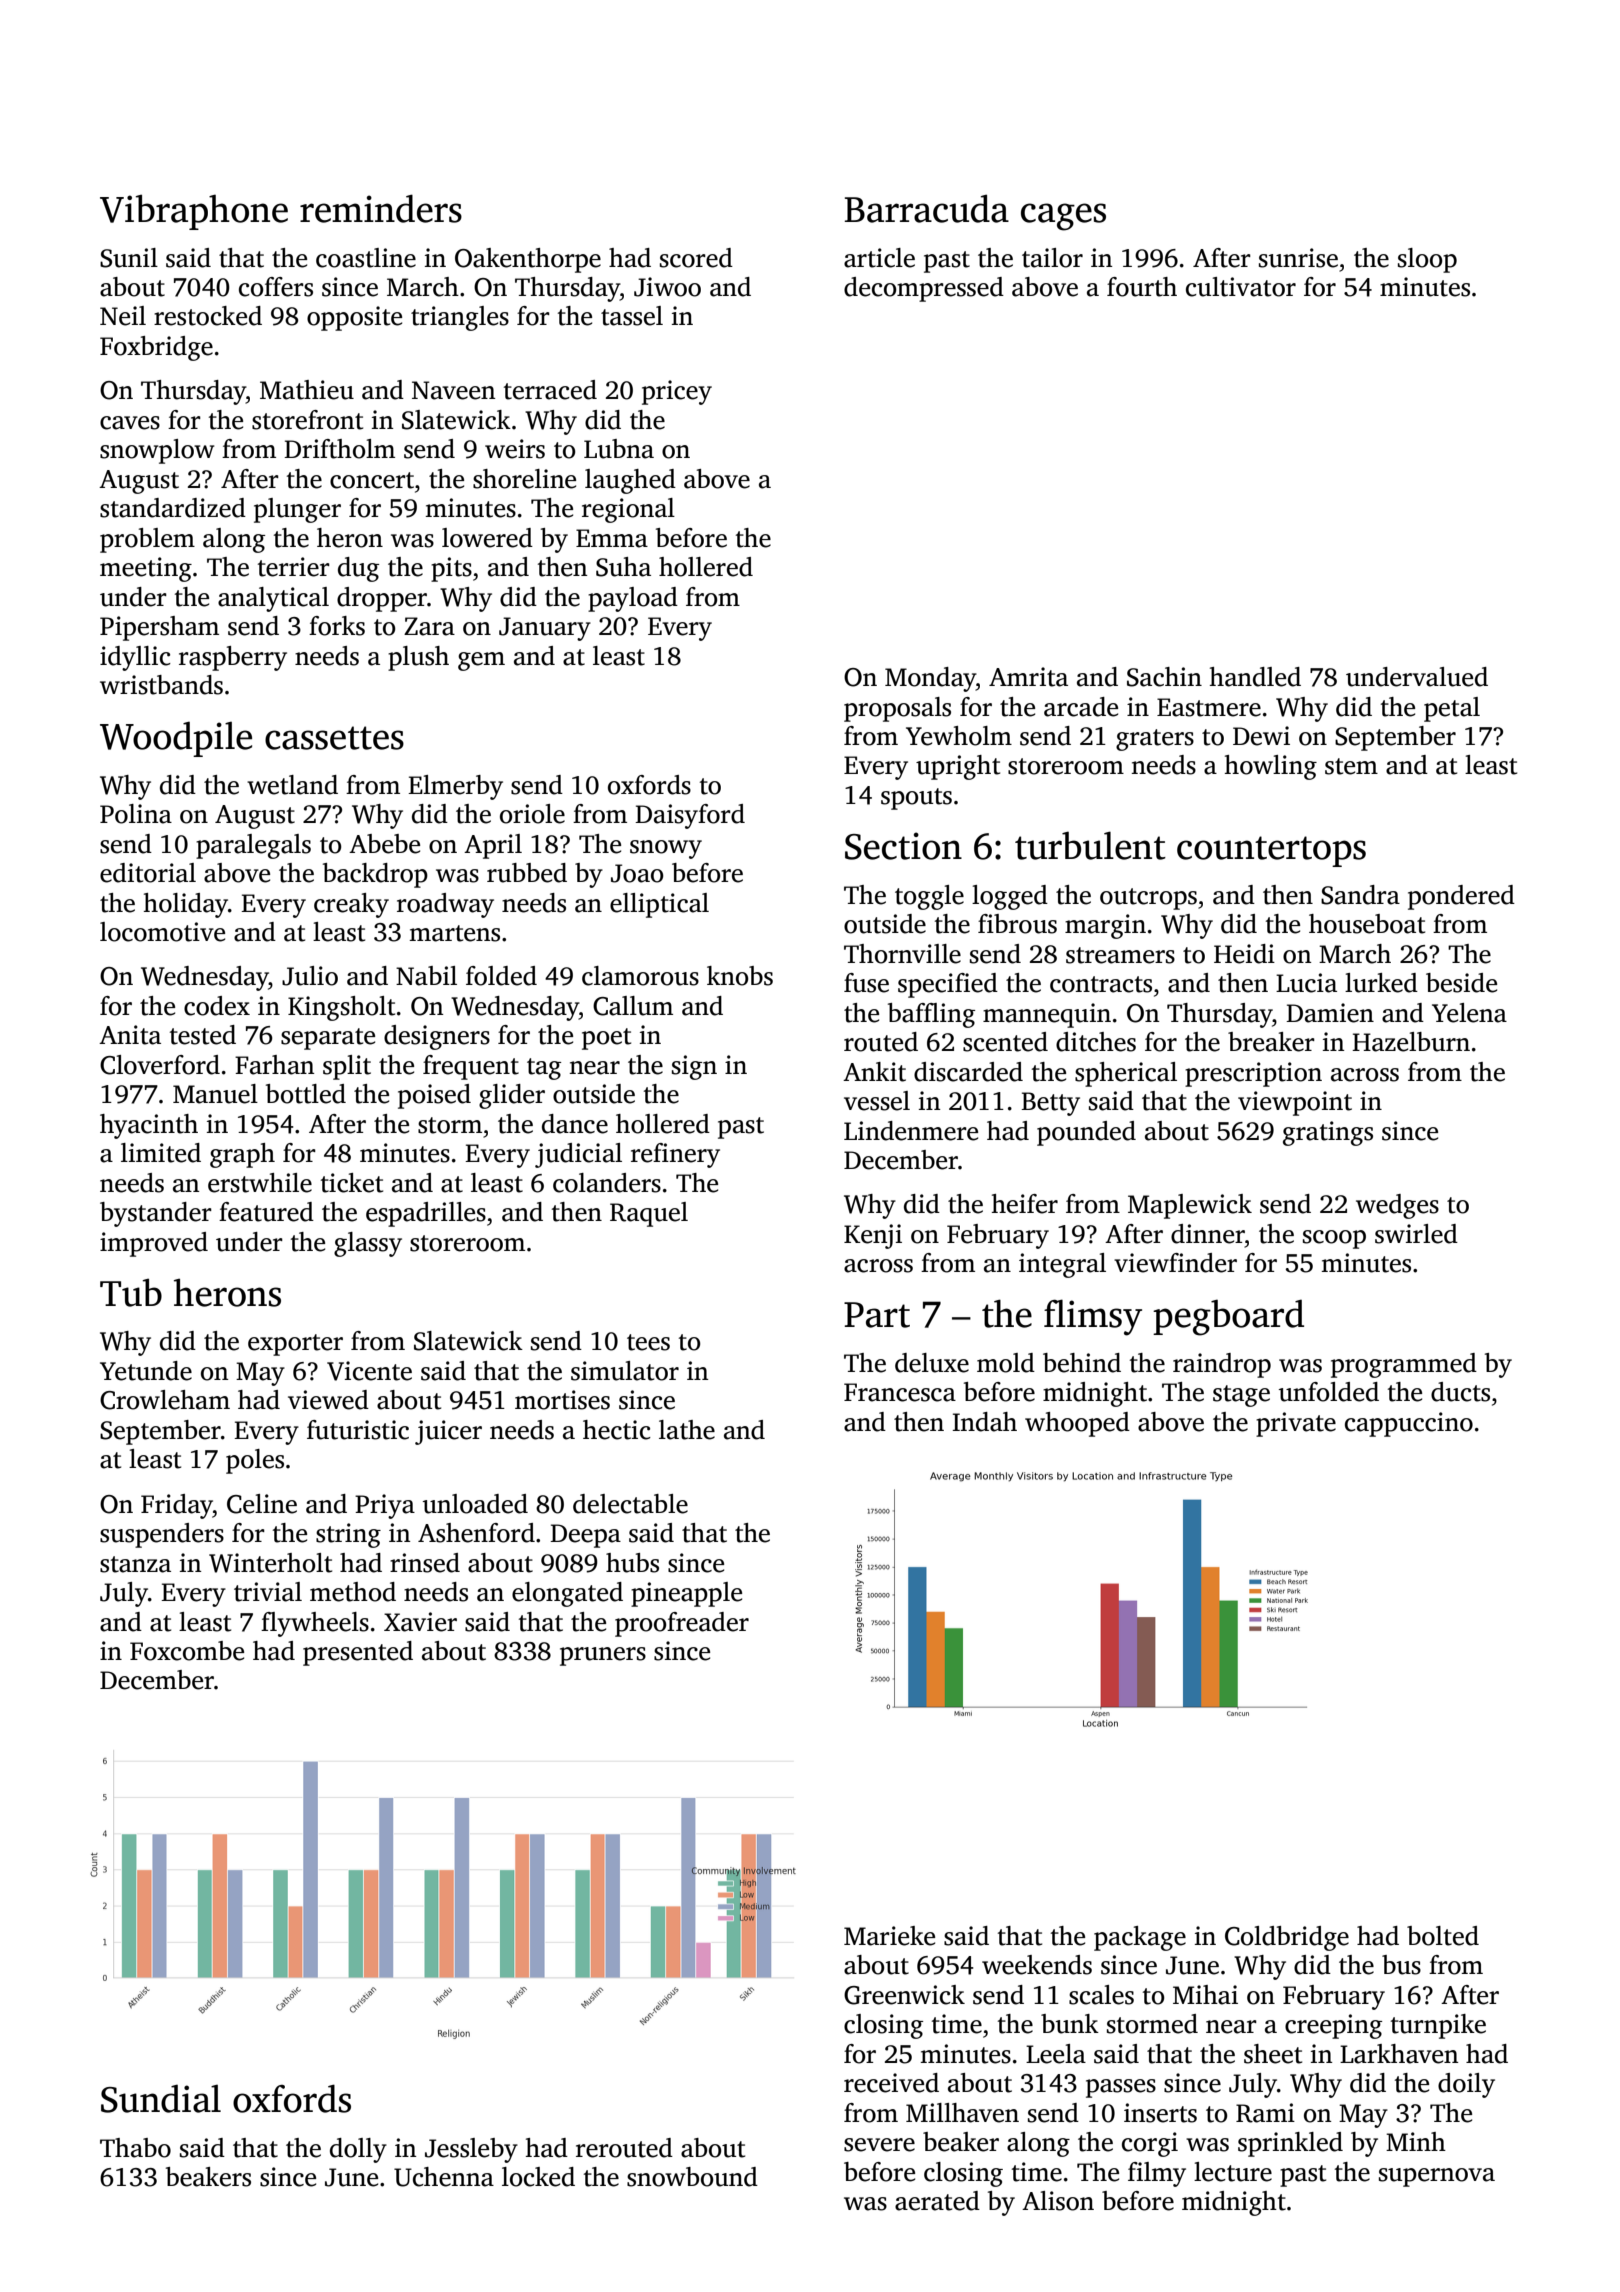 The width and height of the screenshot is (1620, 2292). I want to click on dropper, so click(382, 599).
